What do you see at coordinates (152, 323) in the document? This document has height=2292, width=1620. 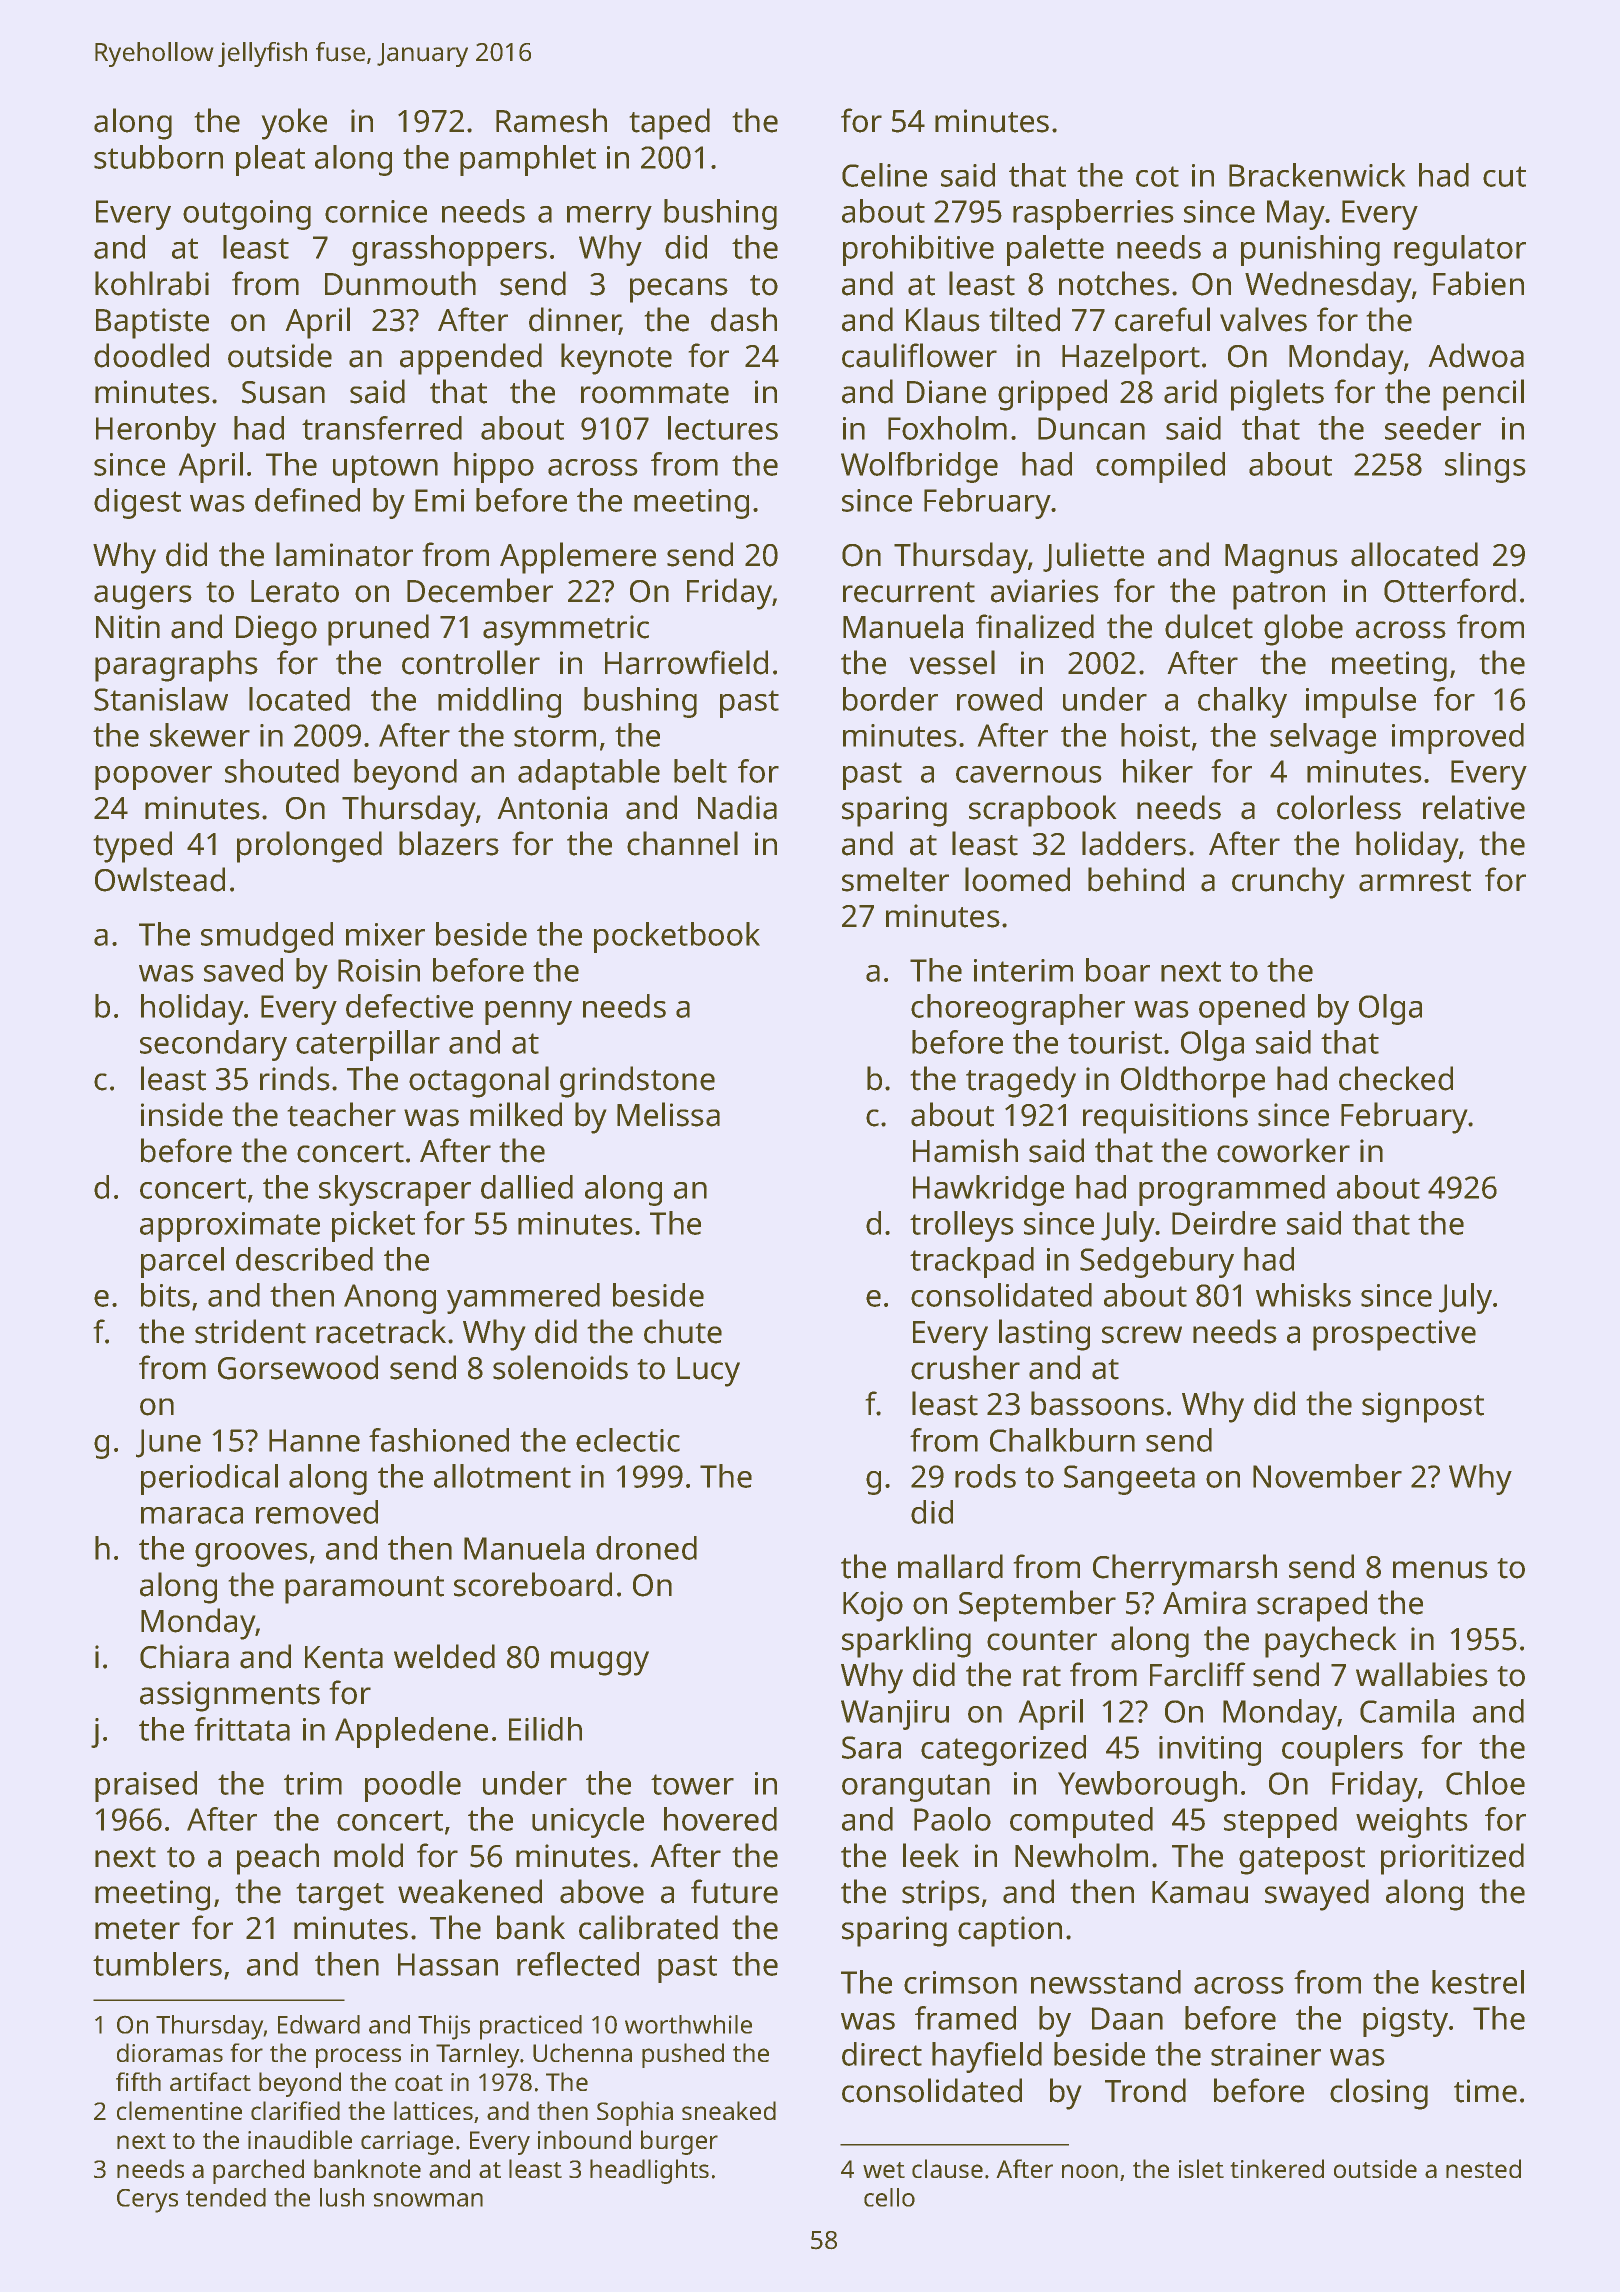 I see `Baptiste` at bounding box center [152, 323].
